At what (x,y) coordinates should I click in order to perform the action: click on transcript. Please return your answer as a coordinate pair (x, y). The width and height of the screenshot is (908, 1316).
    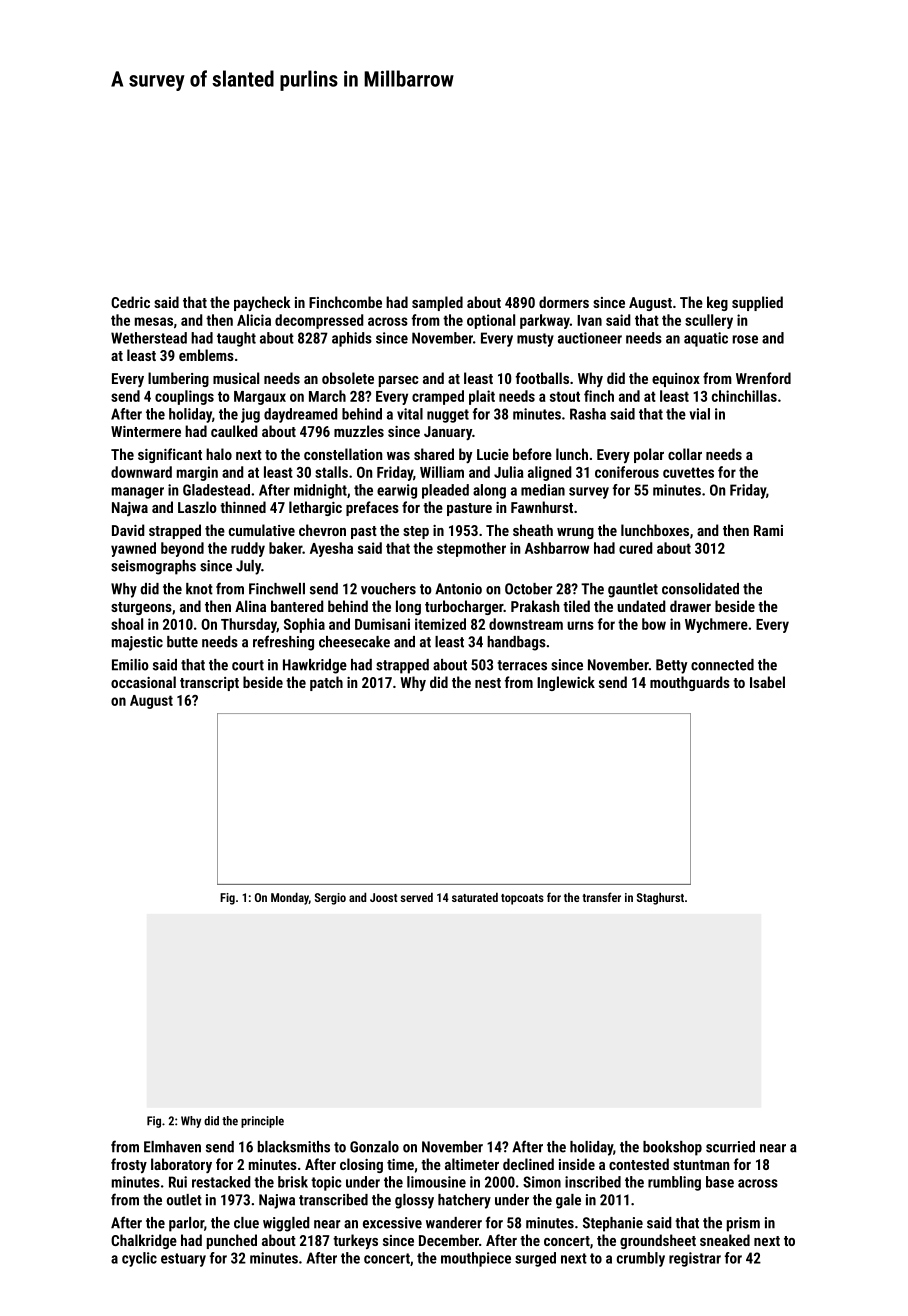
    Looking at the image, I should click on (209, 684).
